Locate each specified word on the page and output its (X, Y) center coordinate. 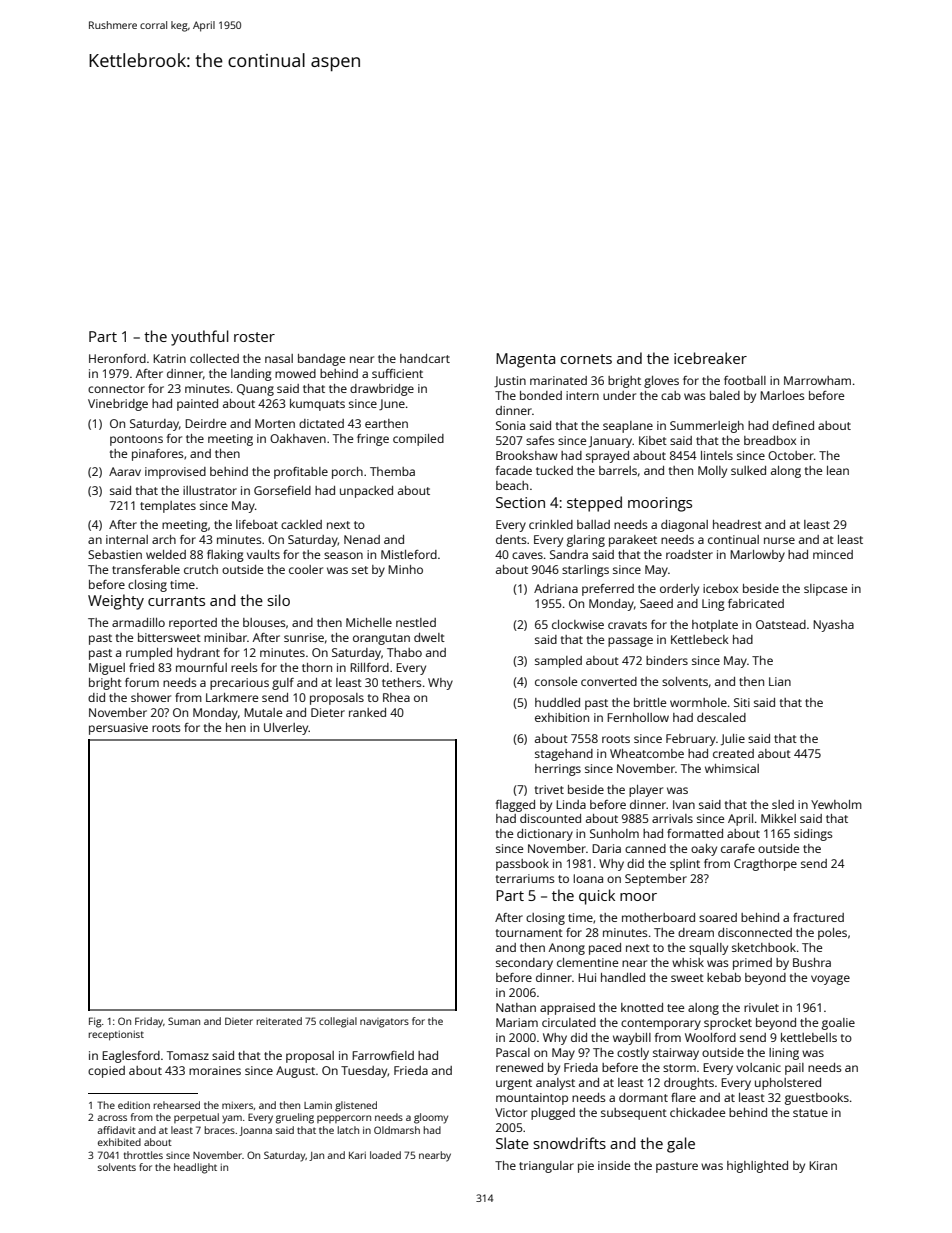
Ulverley (286, 729)
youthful (200, 338)
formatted (695, 833)
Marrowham (817, 380)
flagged (515, 806)
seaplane (628, 427)
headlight (195, 1168)
